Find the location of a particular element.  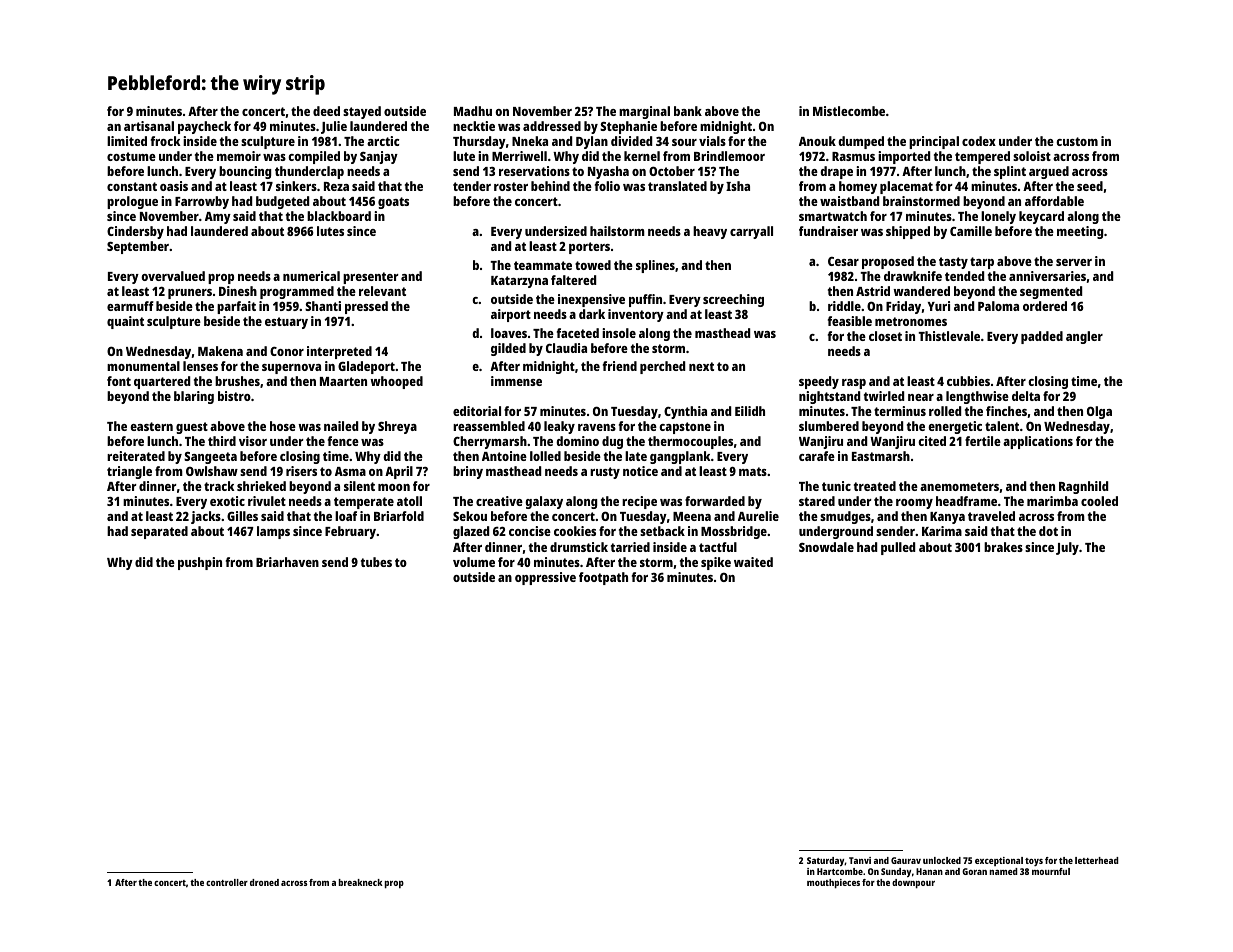

bank is located at coordinates (688, 111).
